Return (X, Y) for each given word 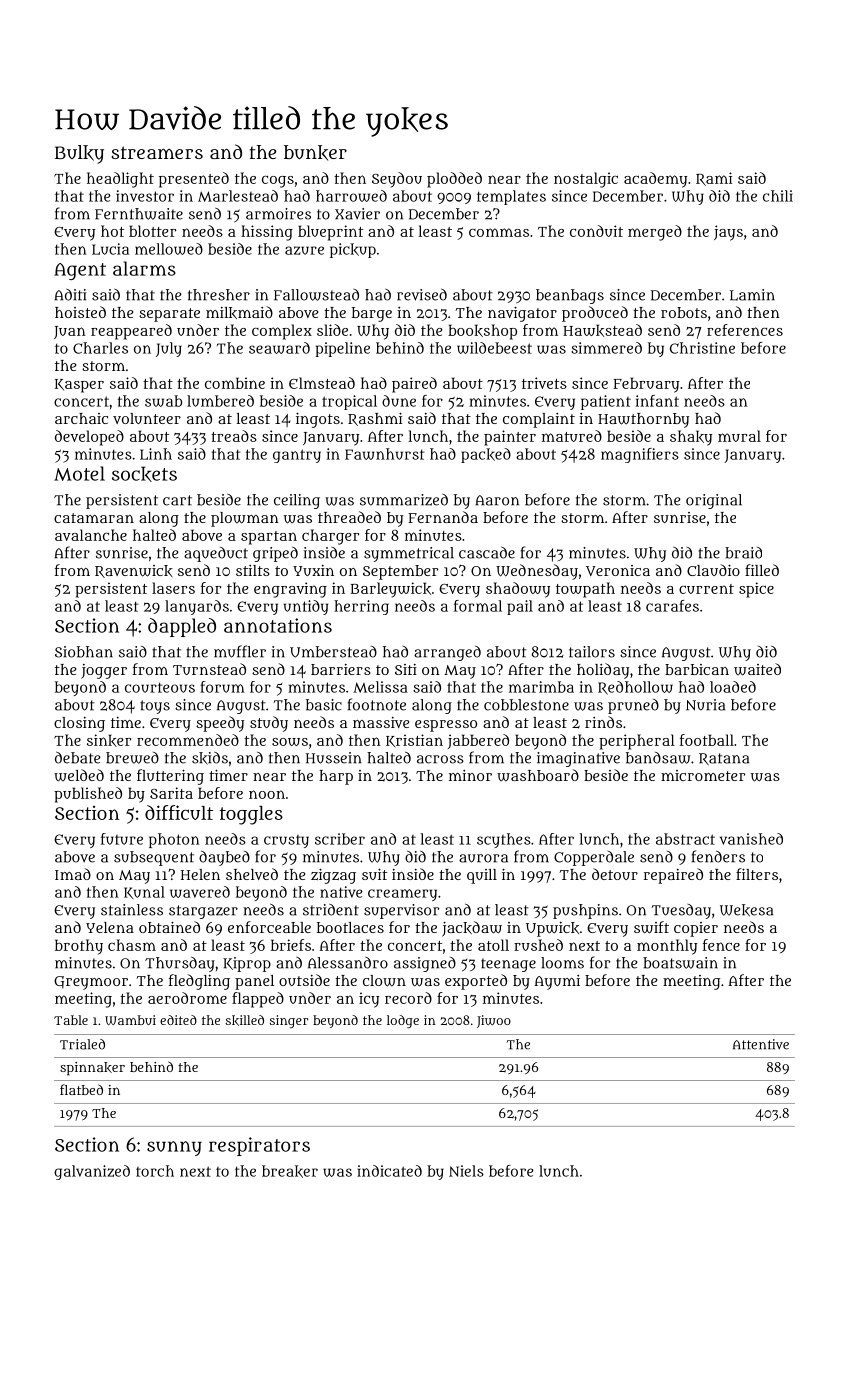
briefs (291, 945)
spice (756, 590)
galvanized (92, 1172)
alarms (144, 268)
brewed (132, 758)
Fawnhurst (385, 454)
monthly (667, 947)
